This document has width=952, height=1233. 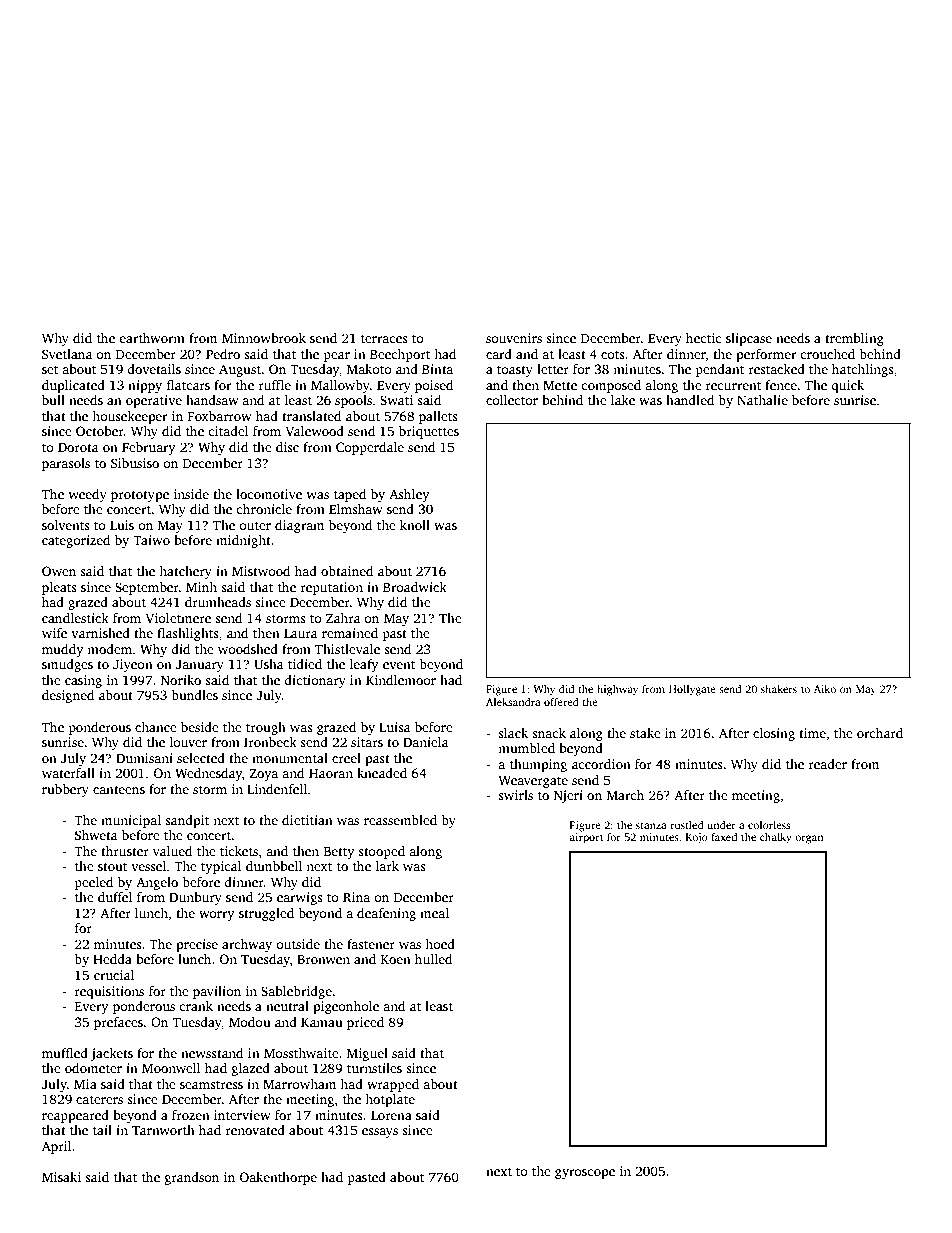 What do you see at coordinates (613, 355) in the document?
I see `cots` at bounding box center [613, 355].
